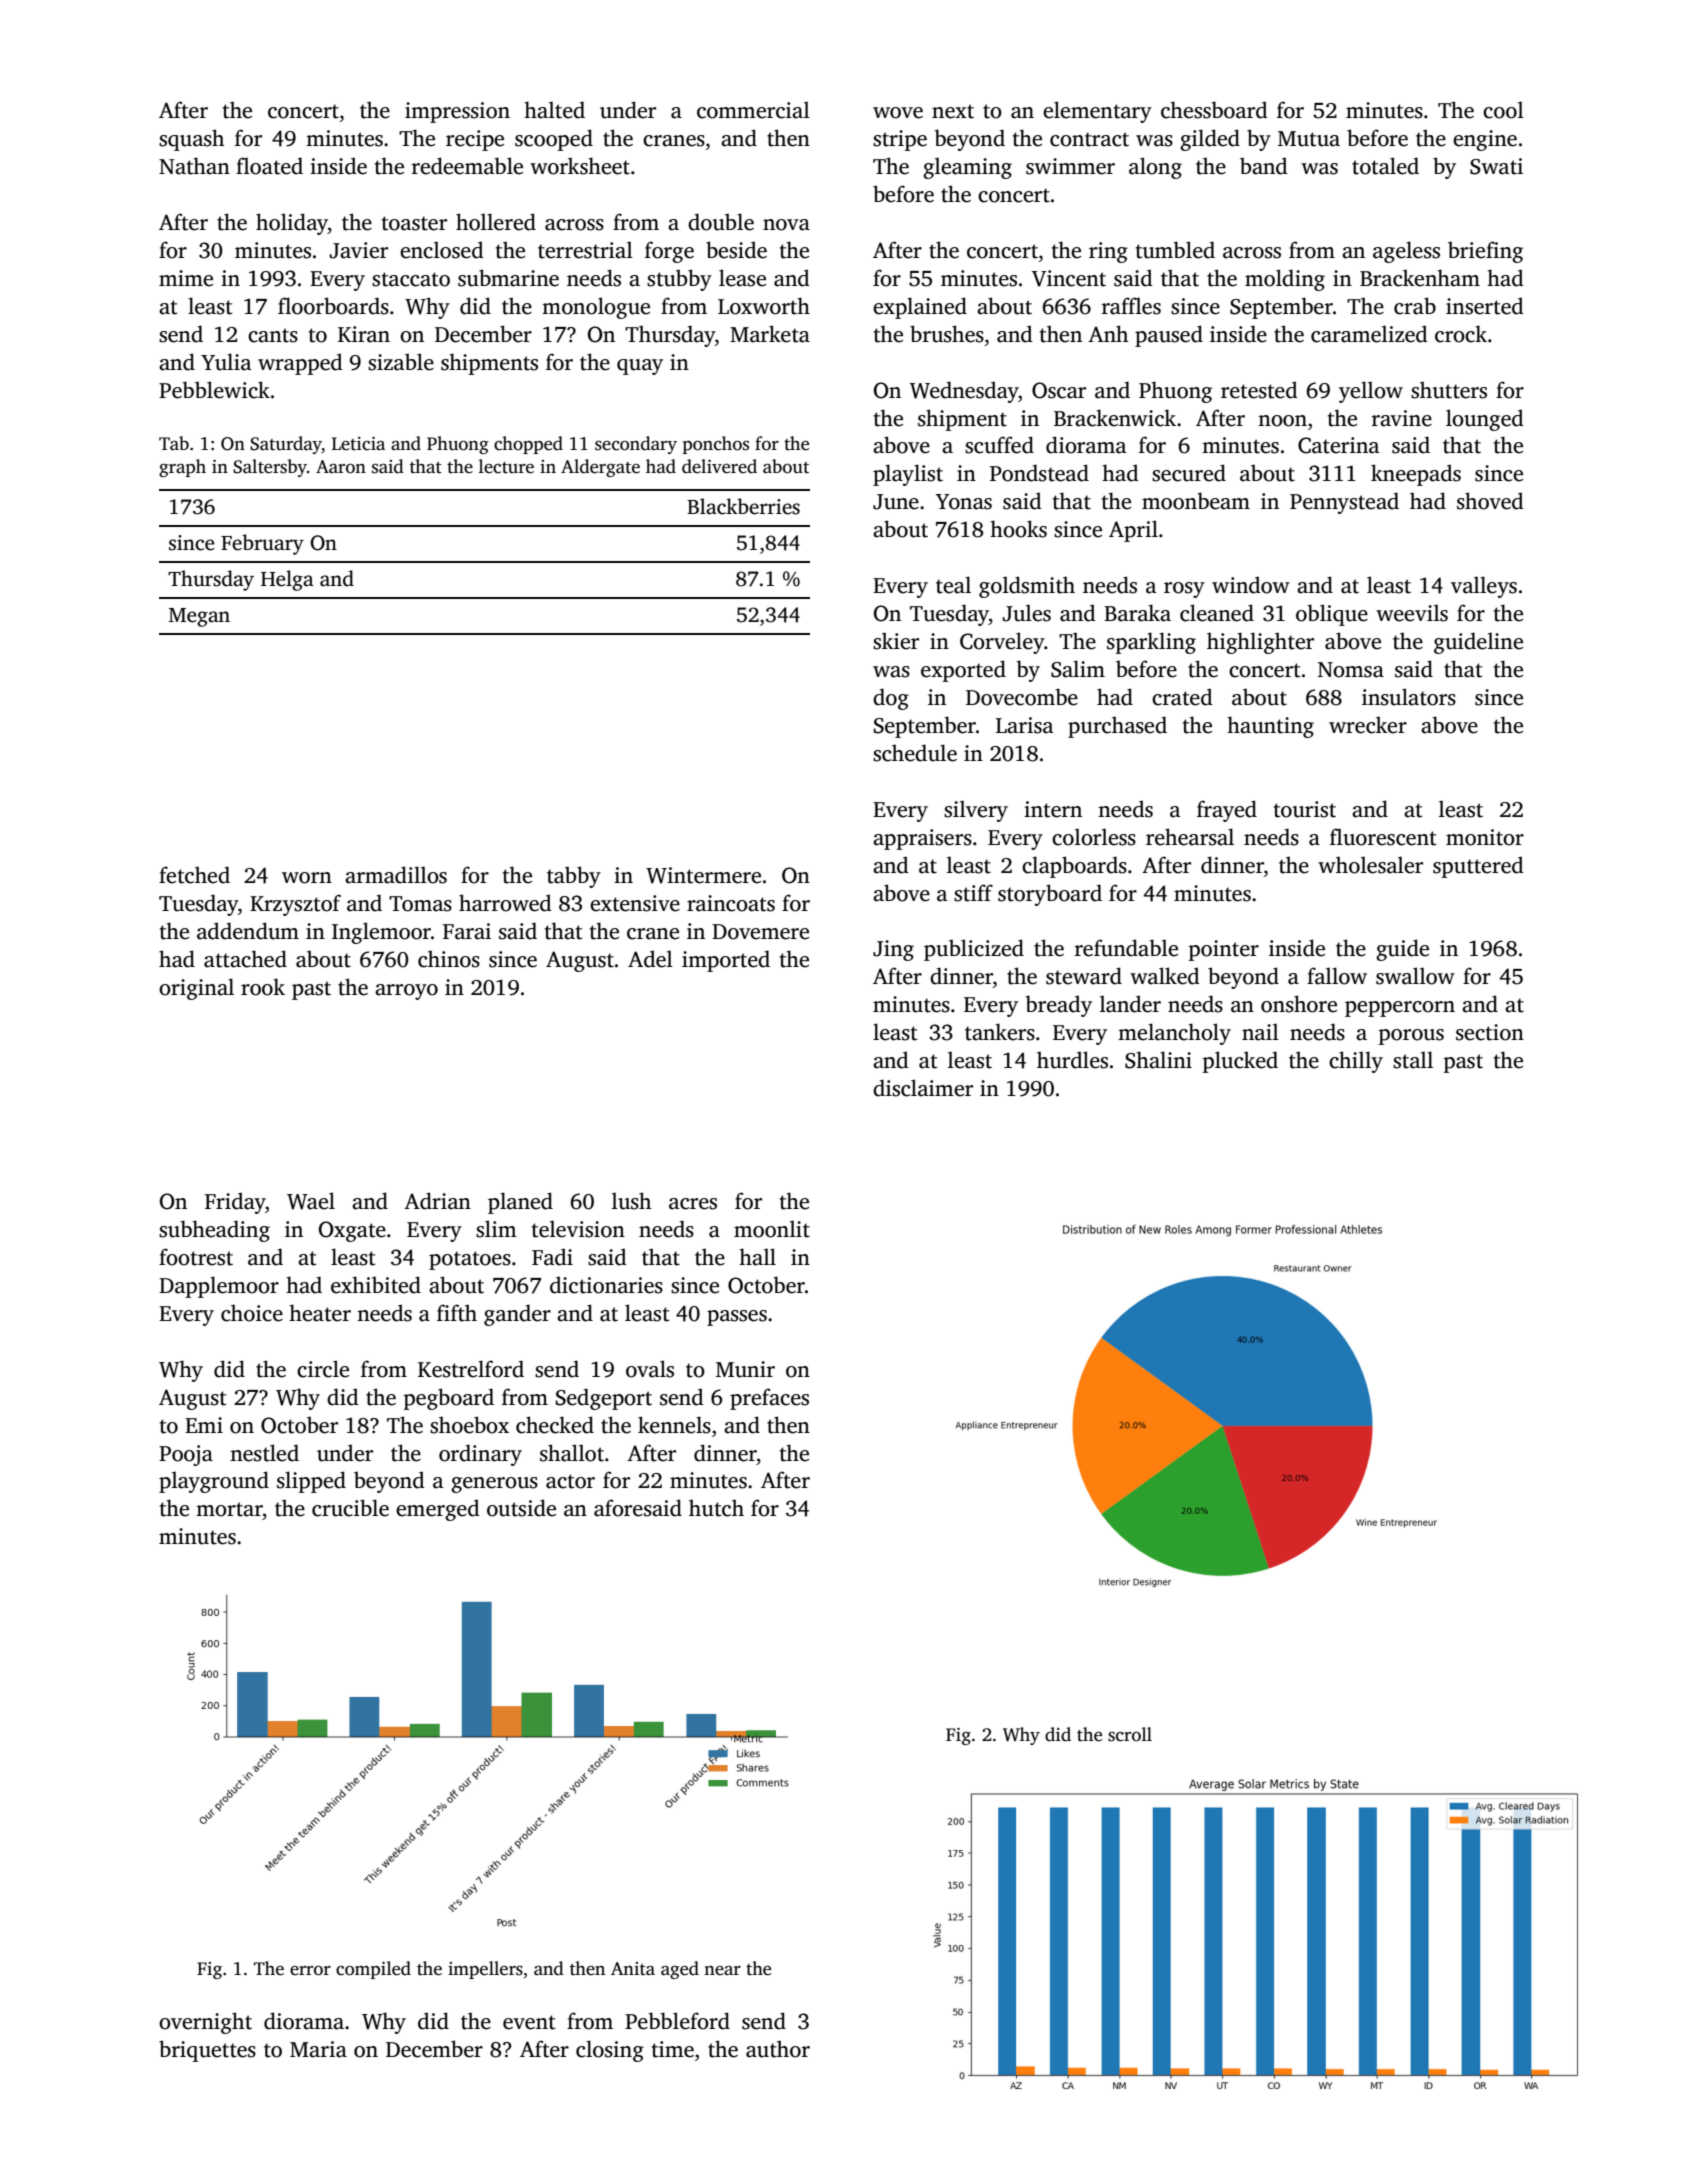  Describe the element at coordinates (1158, 1060) in the screenshot. I see `Shalini` at that location.
